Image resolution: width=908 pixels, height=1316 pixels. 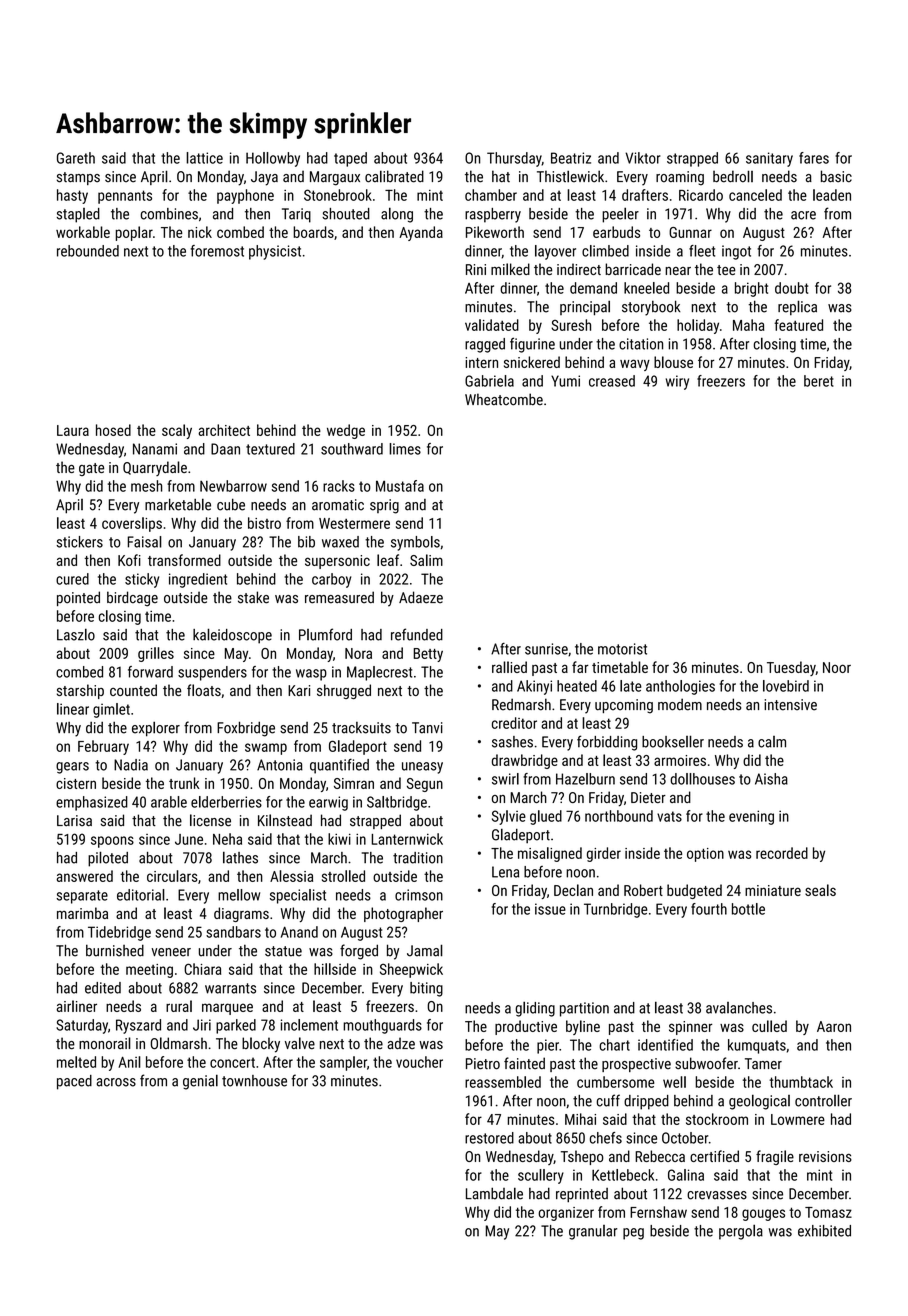 What do you see at coordinates (422, 768) in the screenshot?
I see `uneasy` at bounding box center [422, 768].
